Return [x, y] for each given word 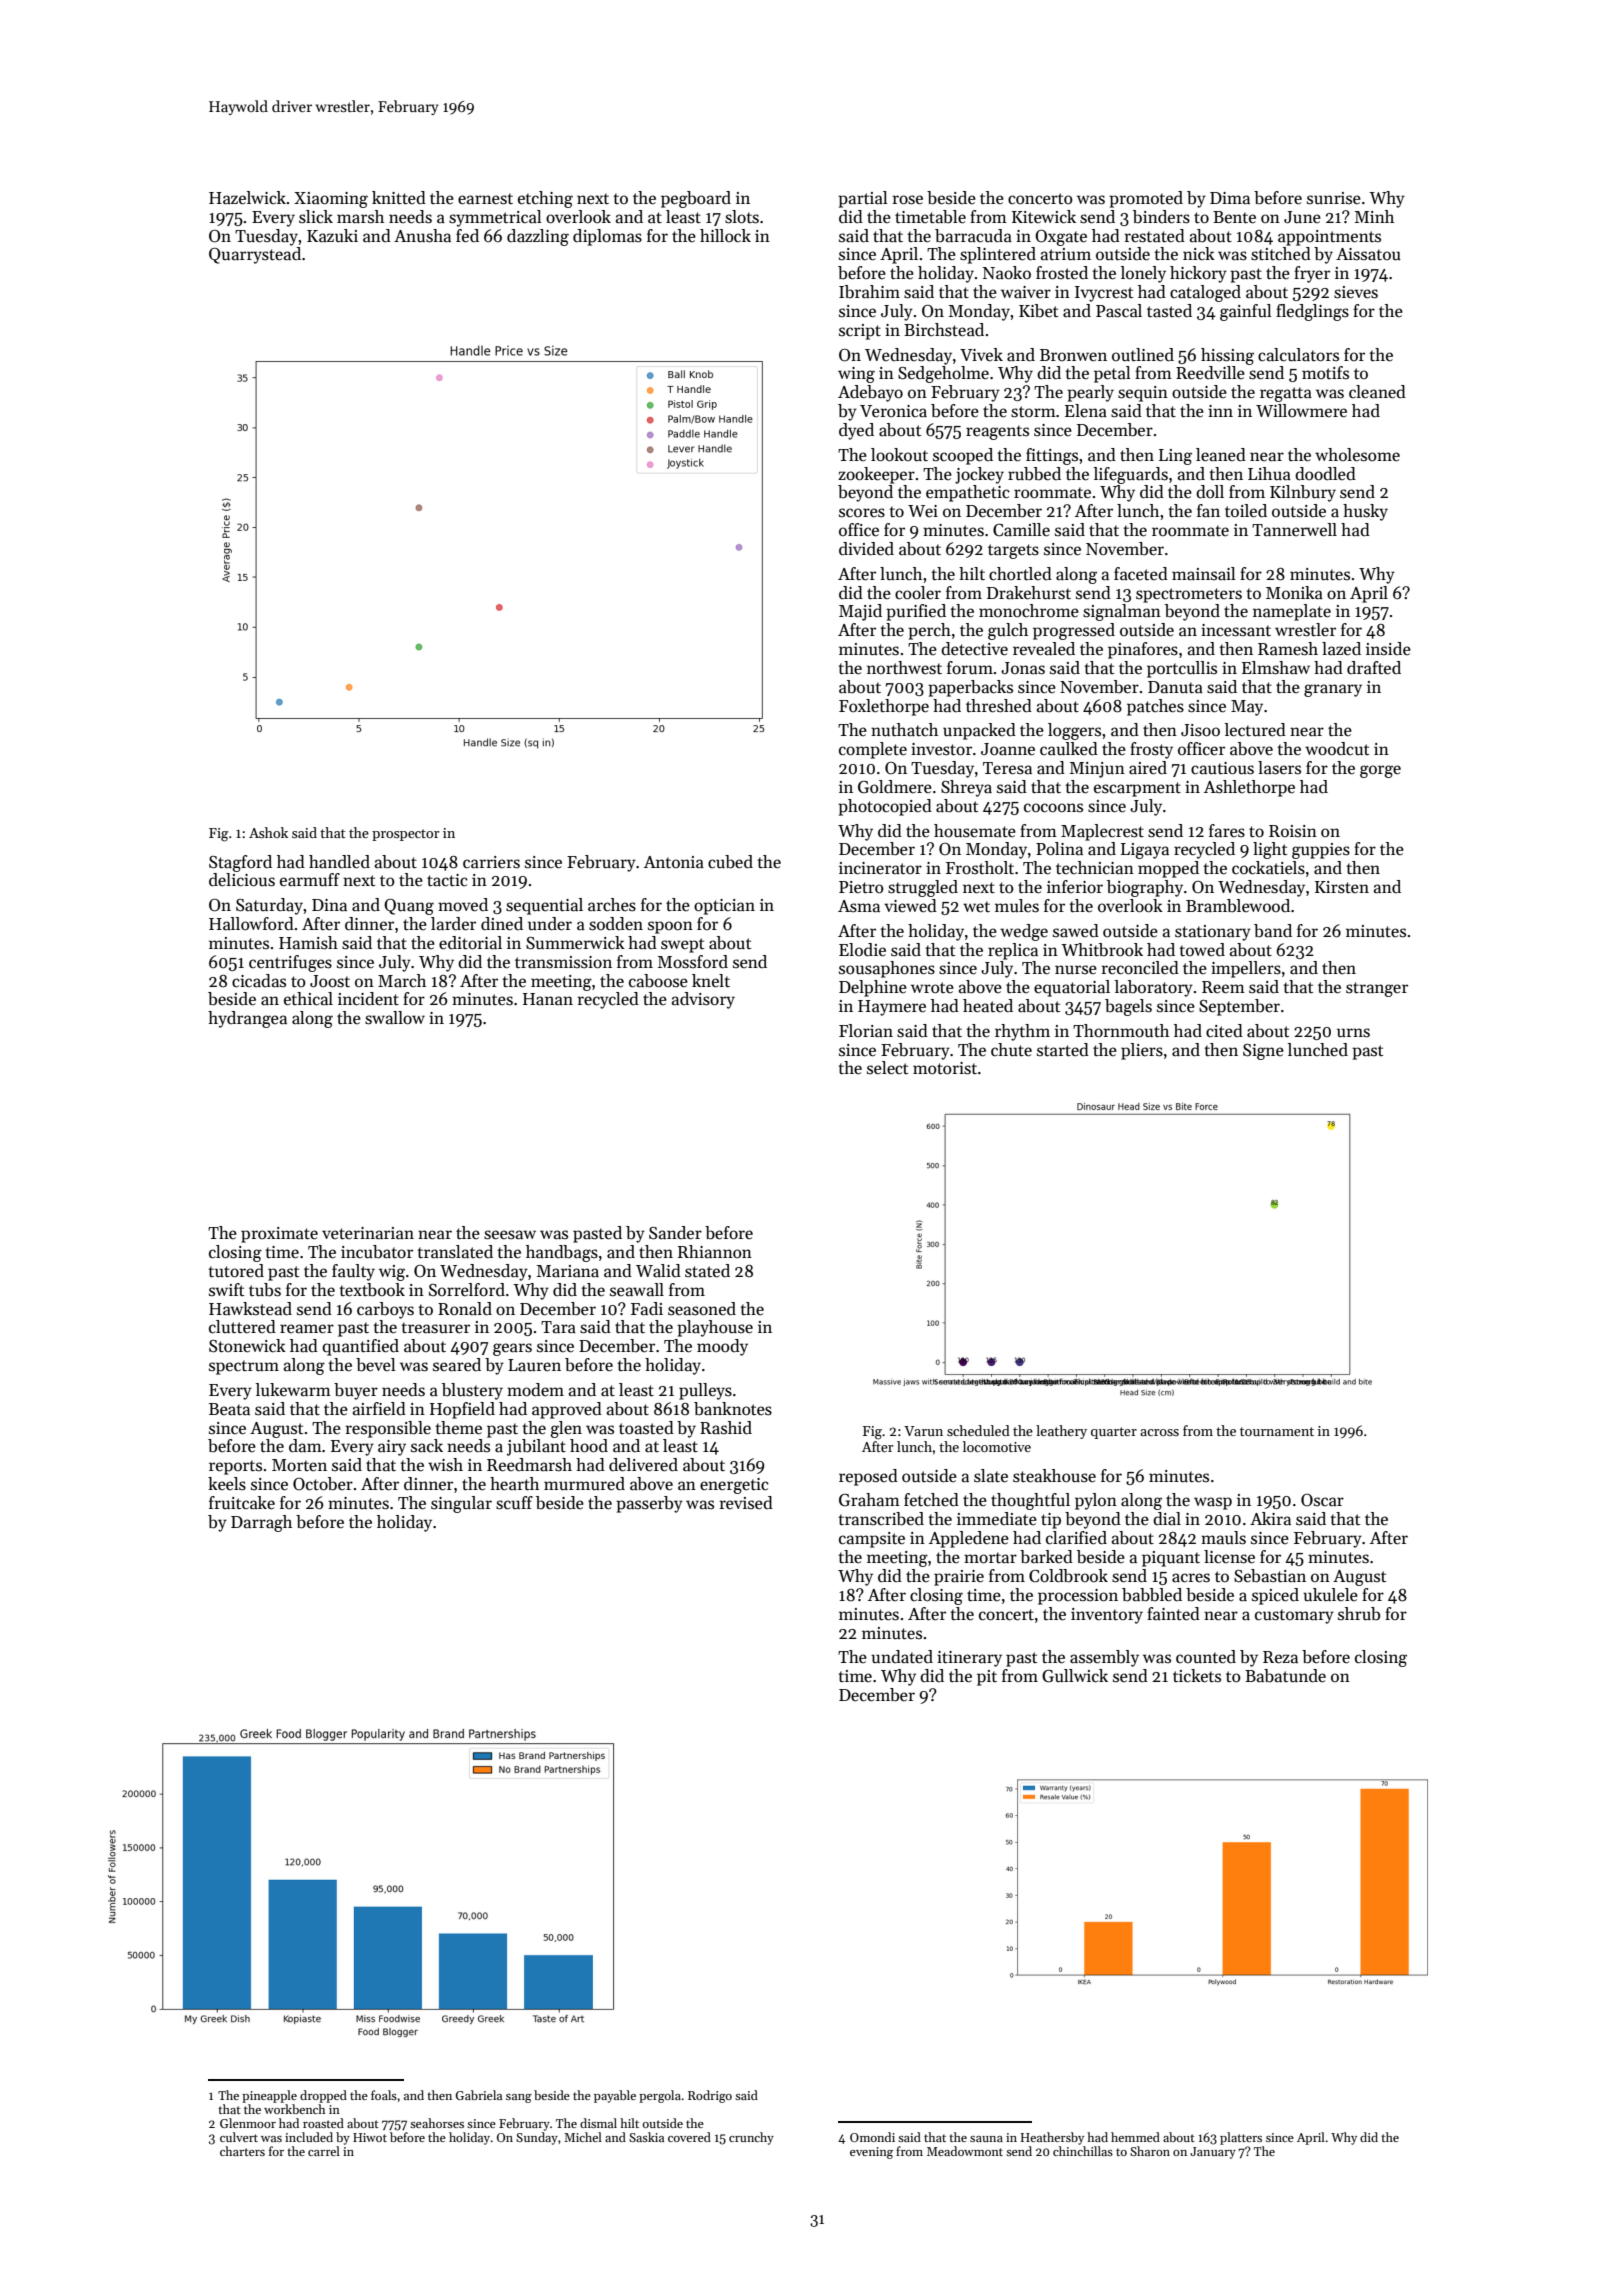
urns [1353, 1033]
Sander [675, 1233]
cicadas [259, 981]
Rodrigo [710, 2096]
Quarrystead [255, 255]
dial [1167, 1519]
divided [866, 549]
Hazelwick [247, 198]
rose [907, 200]
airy [392, 1448]
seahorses [437, 2123]
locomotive [997, 1446]
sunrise [1334, 198]
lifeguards [1131, 475]
